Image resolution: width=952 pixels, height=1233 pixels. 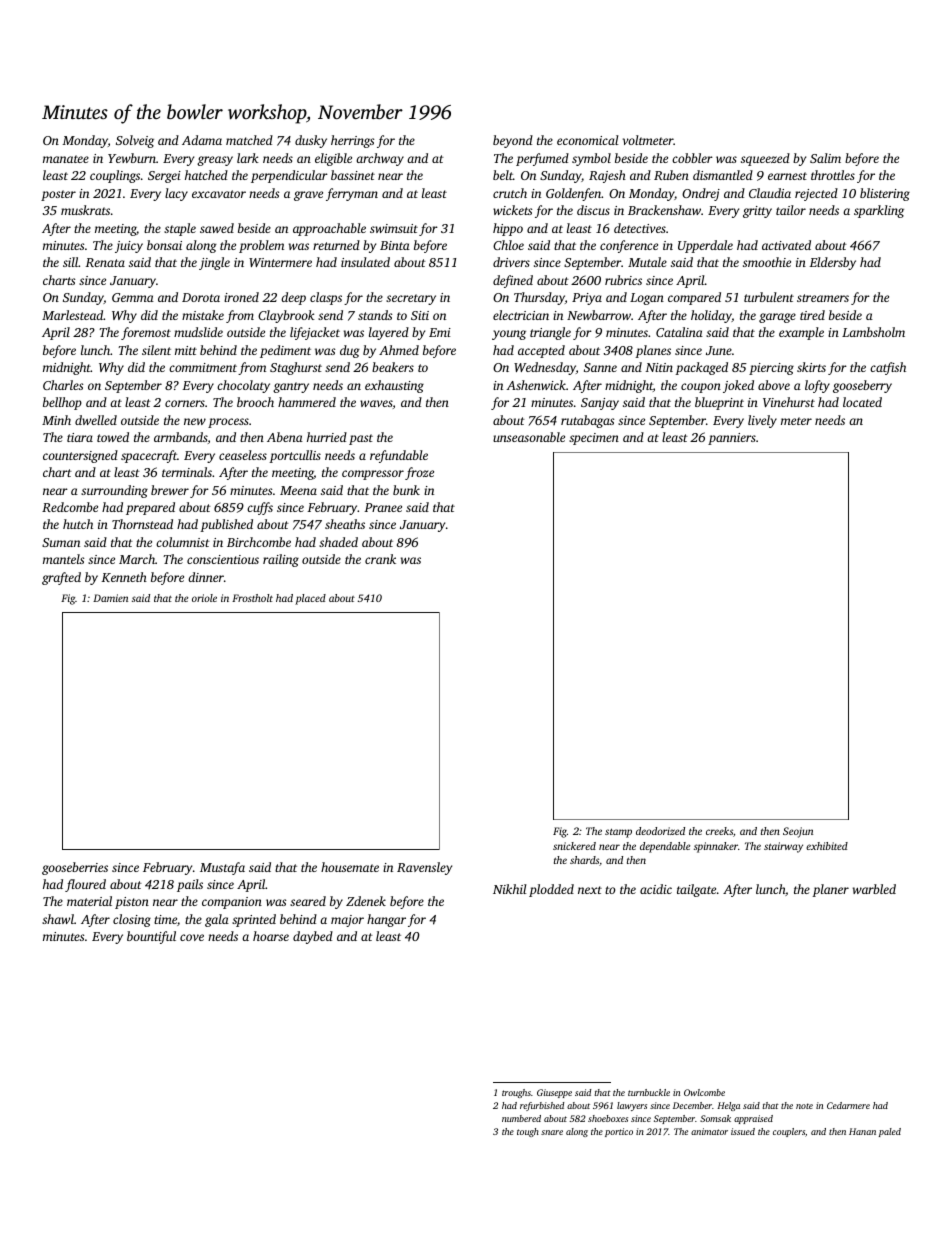 What do you see at coordinates (825, 158) in the screenshot?
I see `Salim` at bounding box center [825, 158].
